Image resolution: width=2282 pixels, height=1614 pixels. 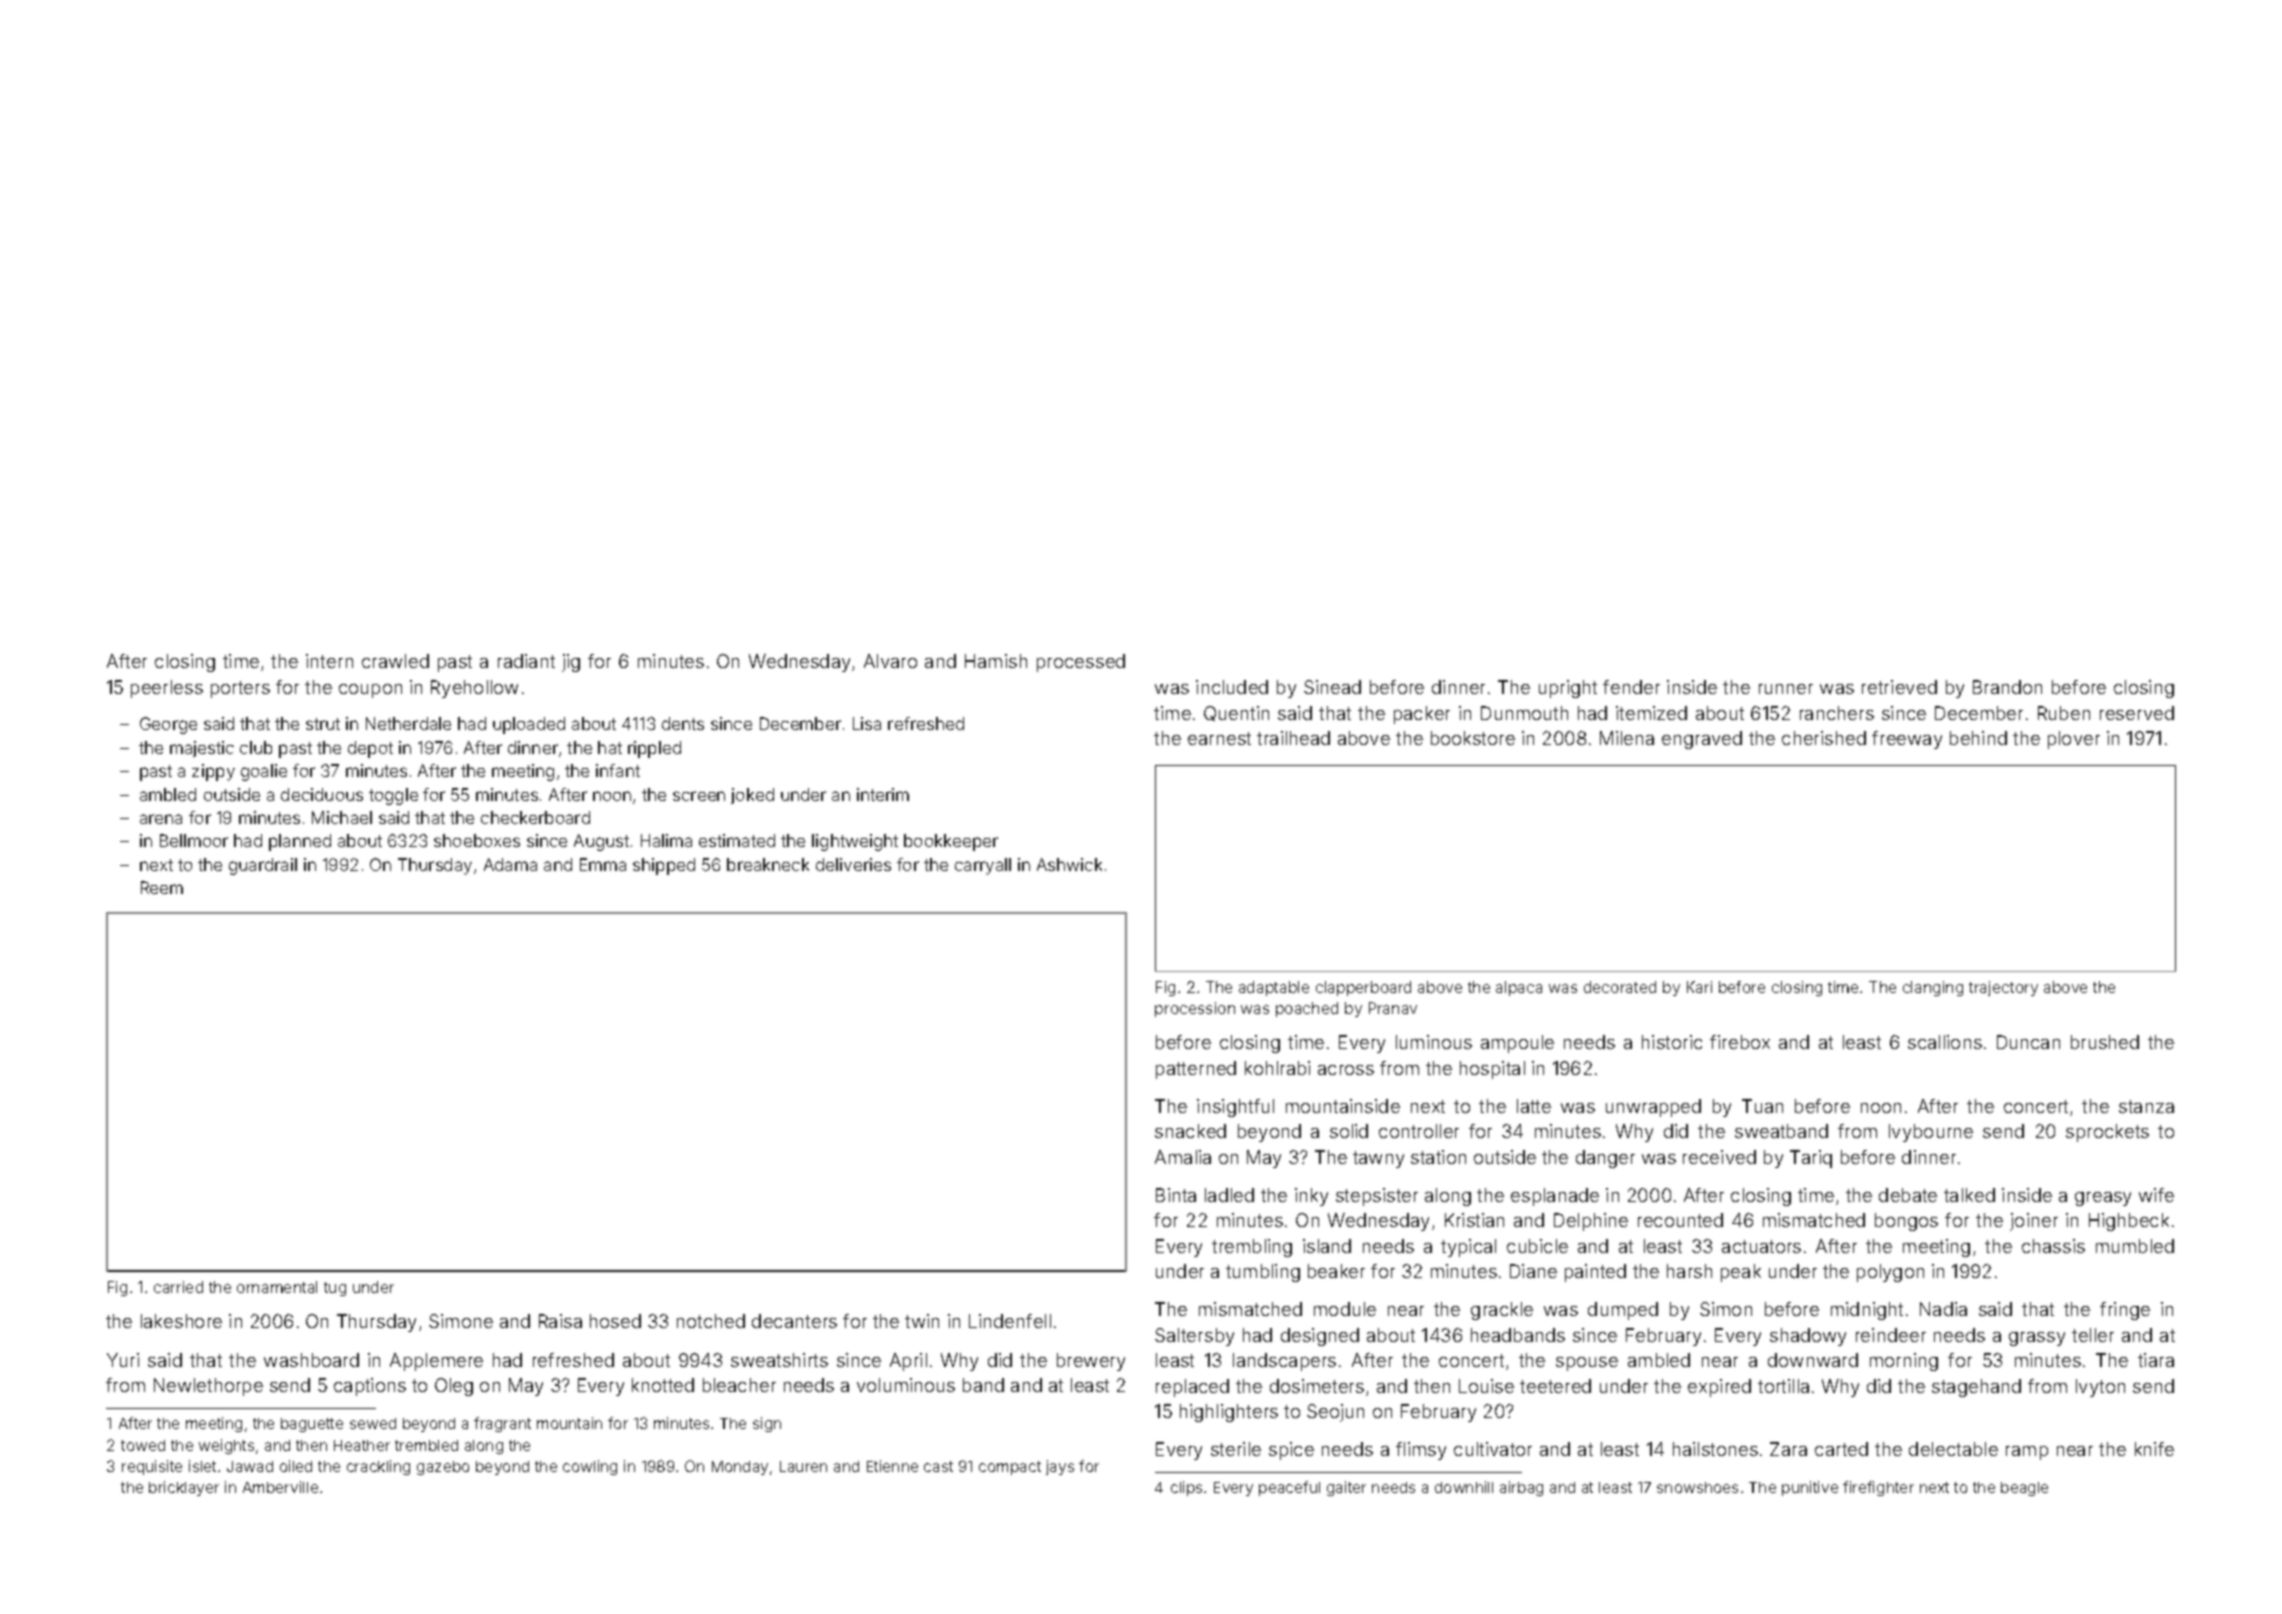 What do you see at coordinates (603, 864) in the document?
I see `Emma` at bounding box center [603, 864].
